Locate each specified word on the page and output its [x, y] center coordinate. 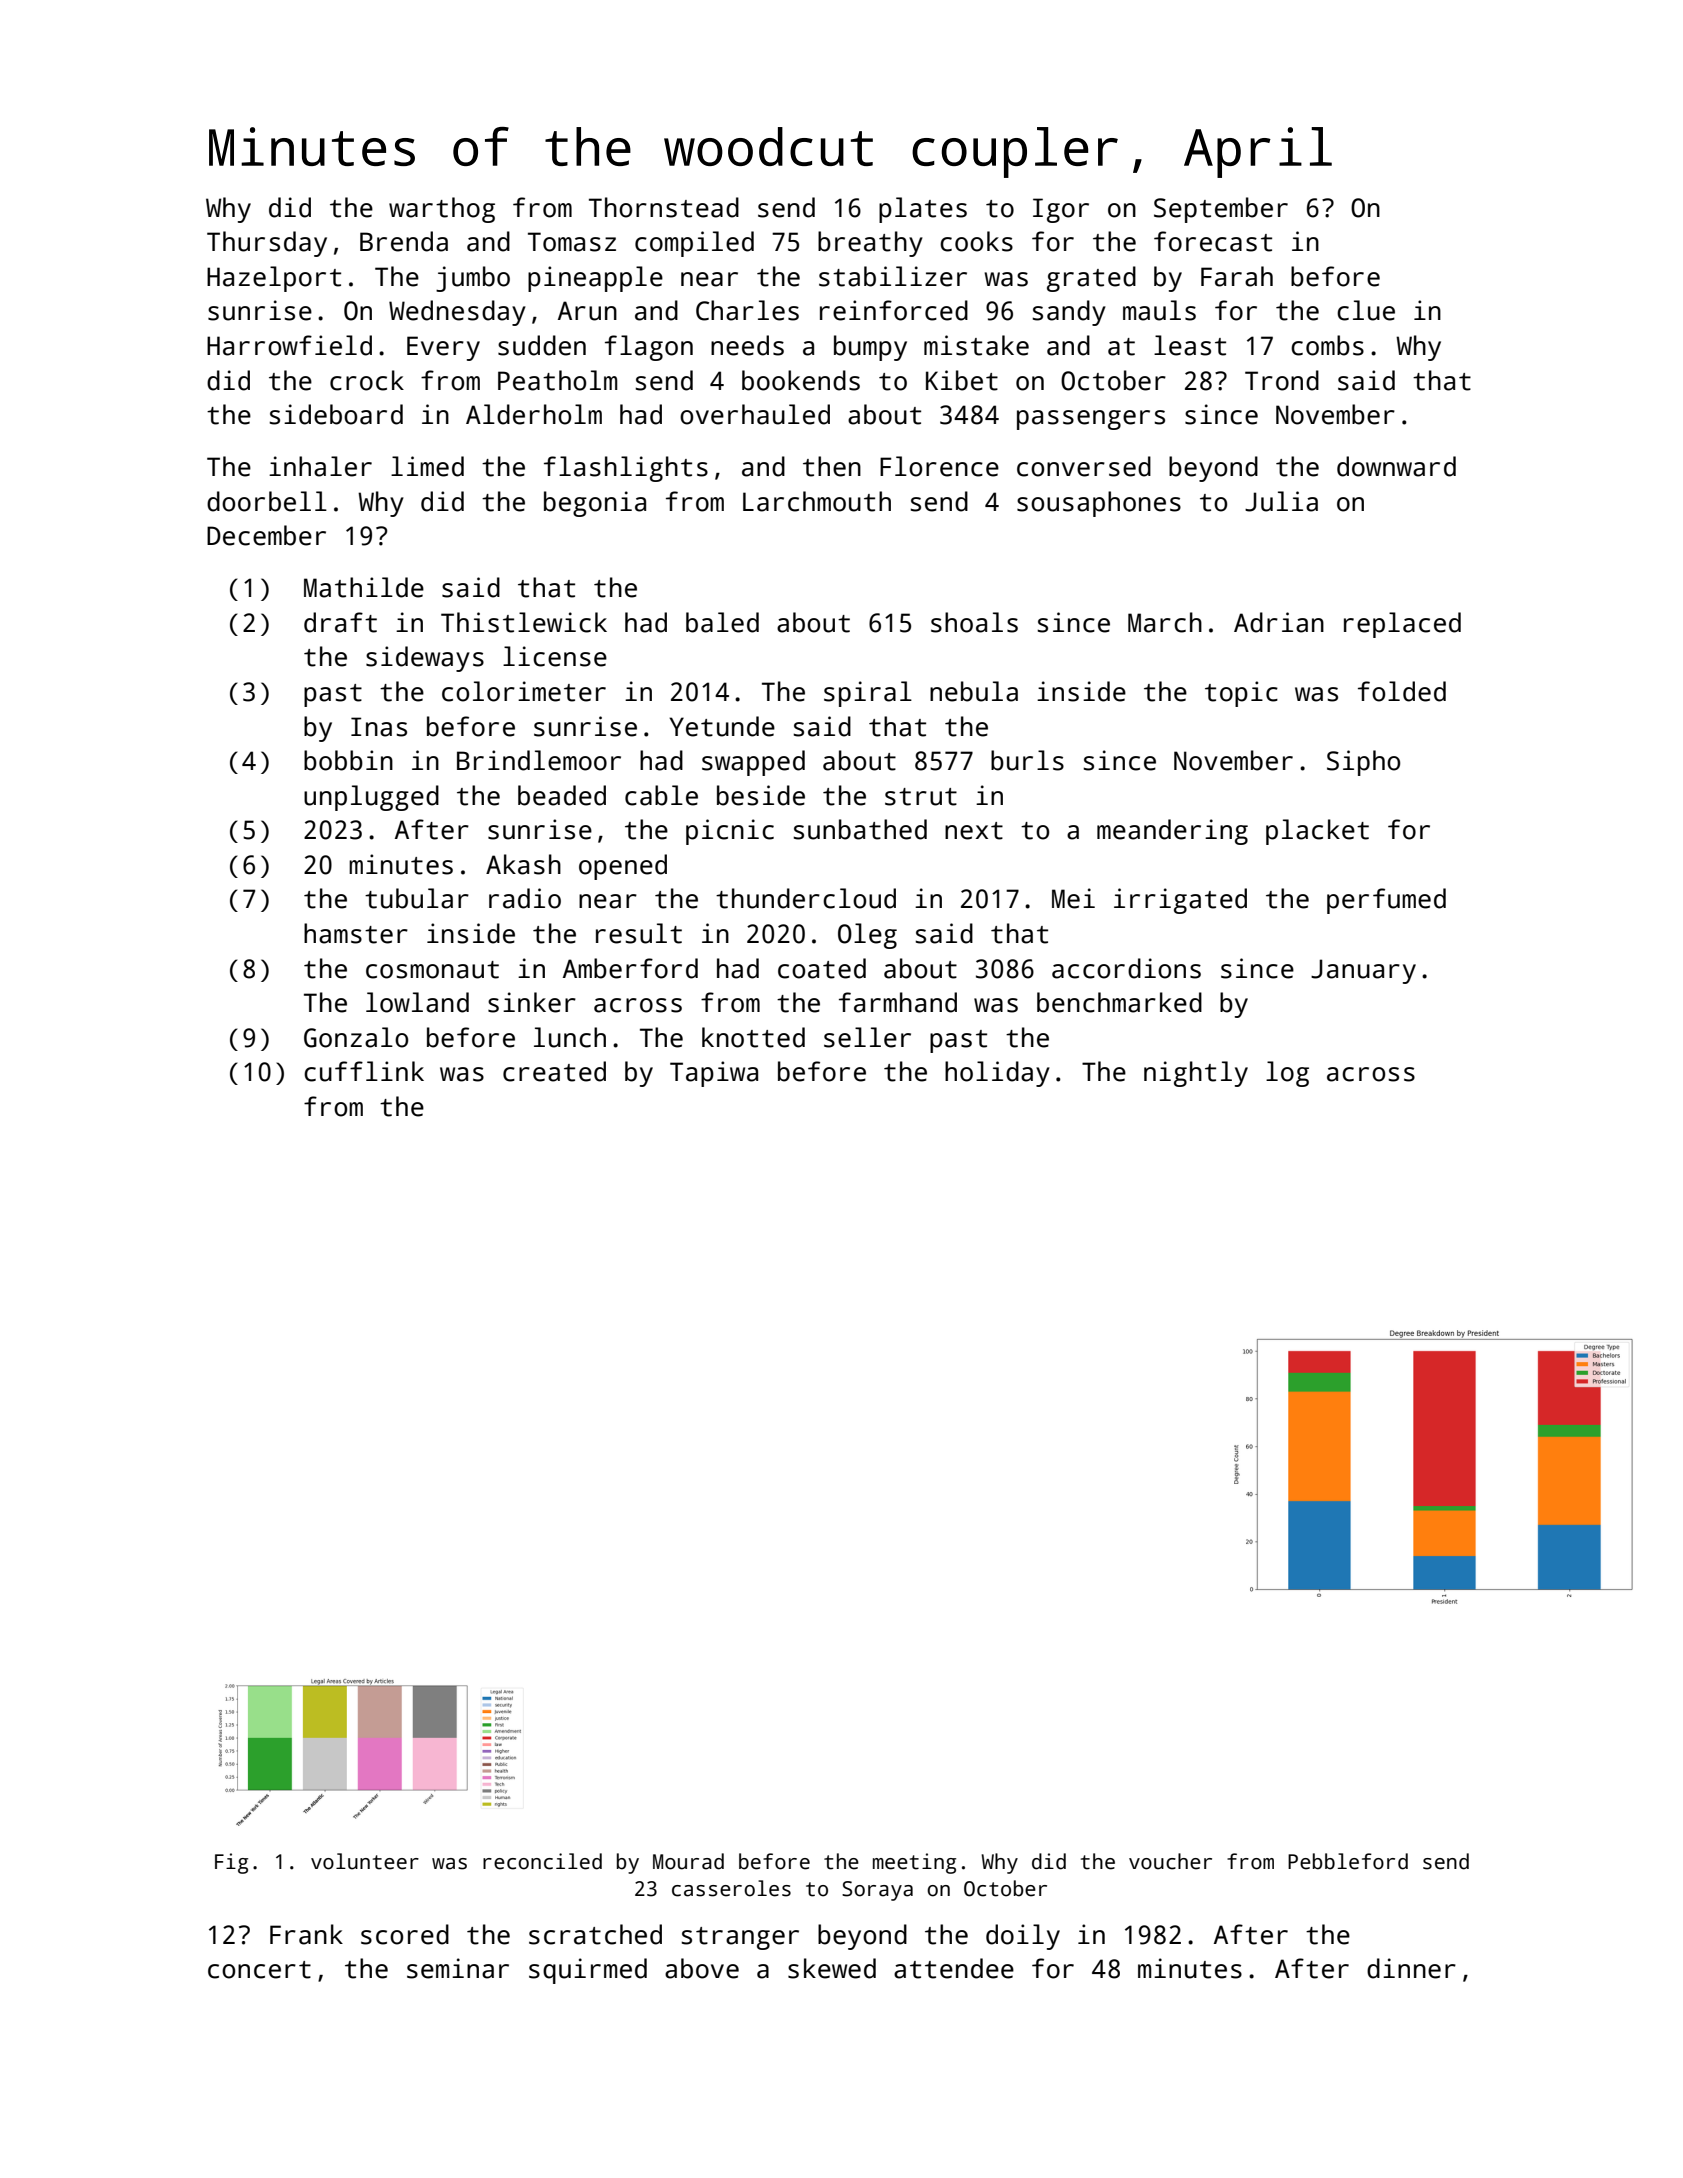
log [1287, 1074]
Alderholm [534, 414]
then [832, 466]
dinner [1411, 1968]
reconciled [542, 1861]
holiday [997, 1074]
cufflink [364, 1071]
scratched [595, 1934]
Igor [1061, 210]
